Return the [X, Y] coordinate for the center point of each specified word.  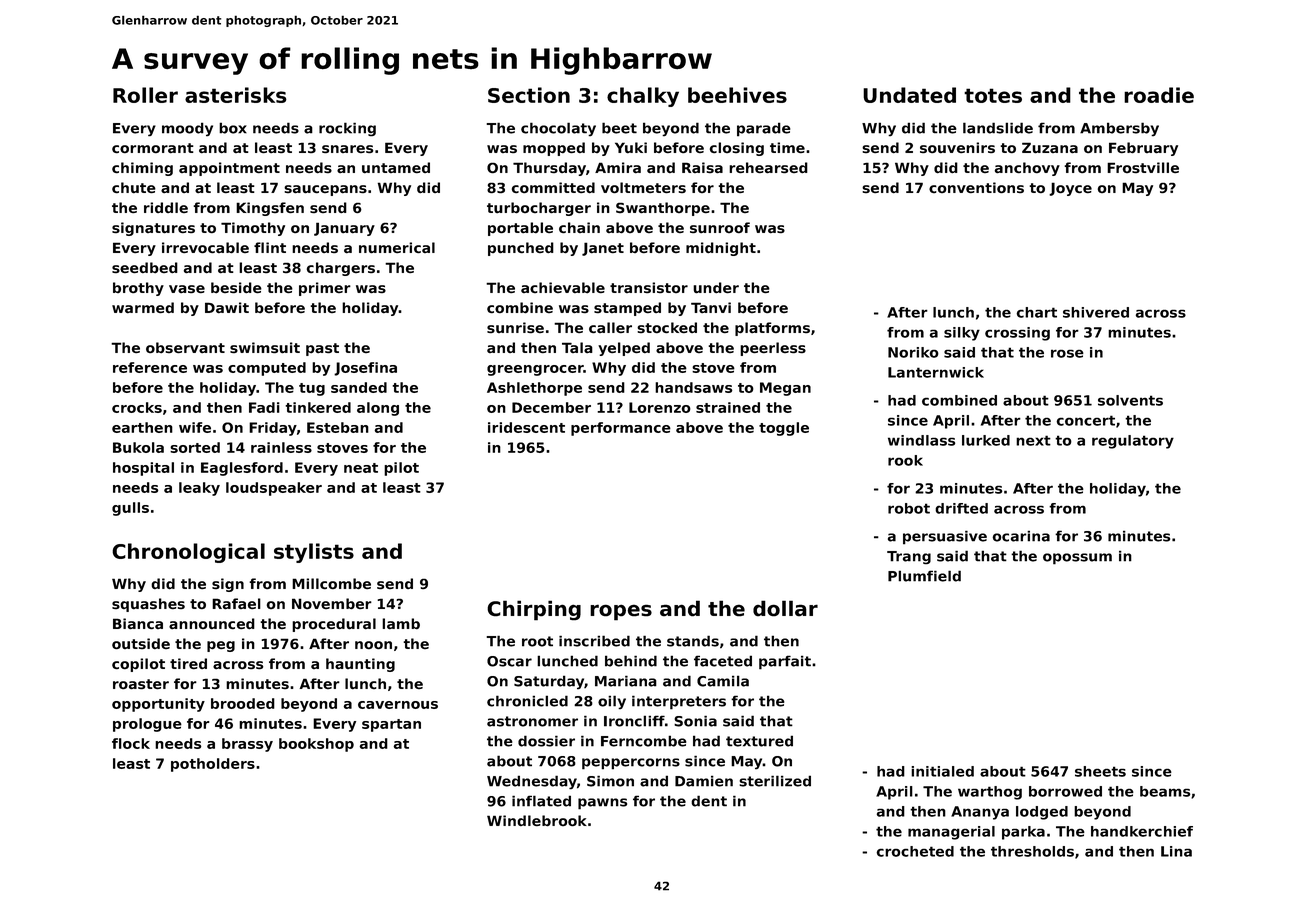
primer [325, 289]
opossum [1077, 559]
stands [693, 641]
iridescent [526, 427]
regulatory [1133, 442]
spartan [391, 725]
